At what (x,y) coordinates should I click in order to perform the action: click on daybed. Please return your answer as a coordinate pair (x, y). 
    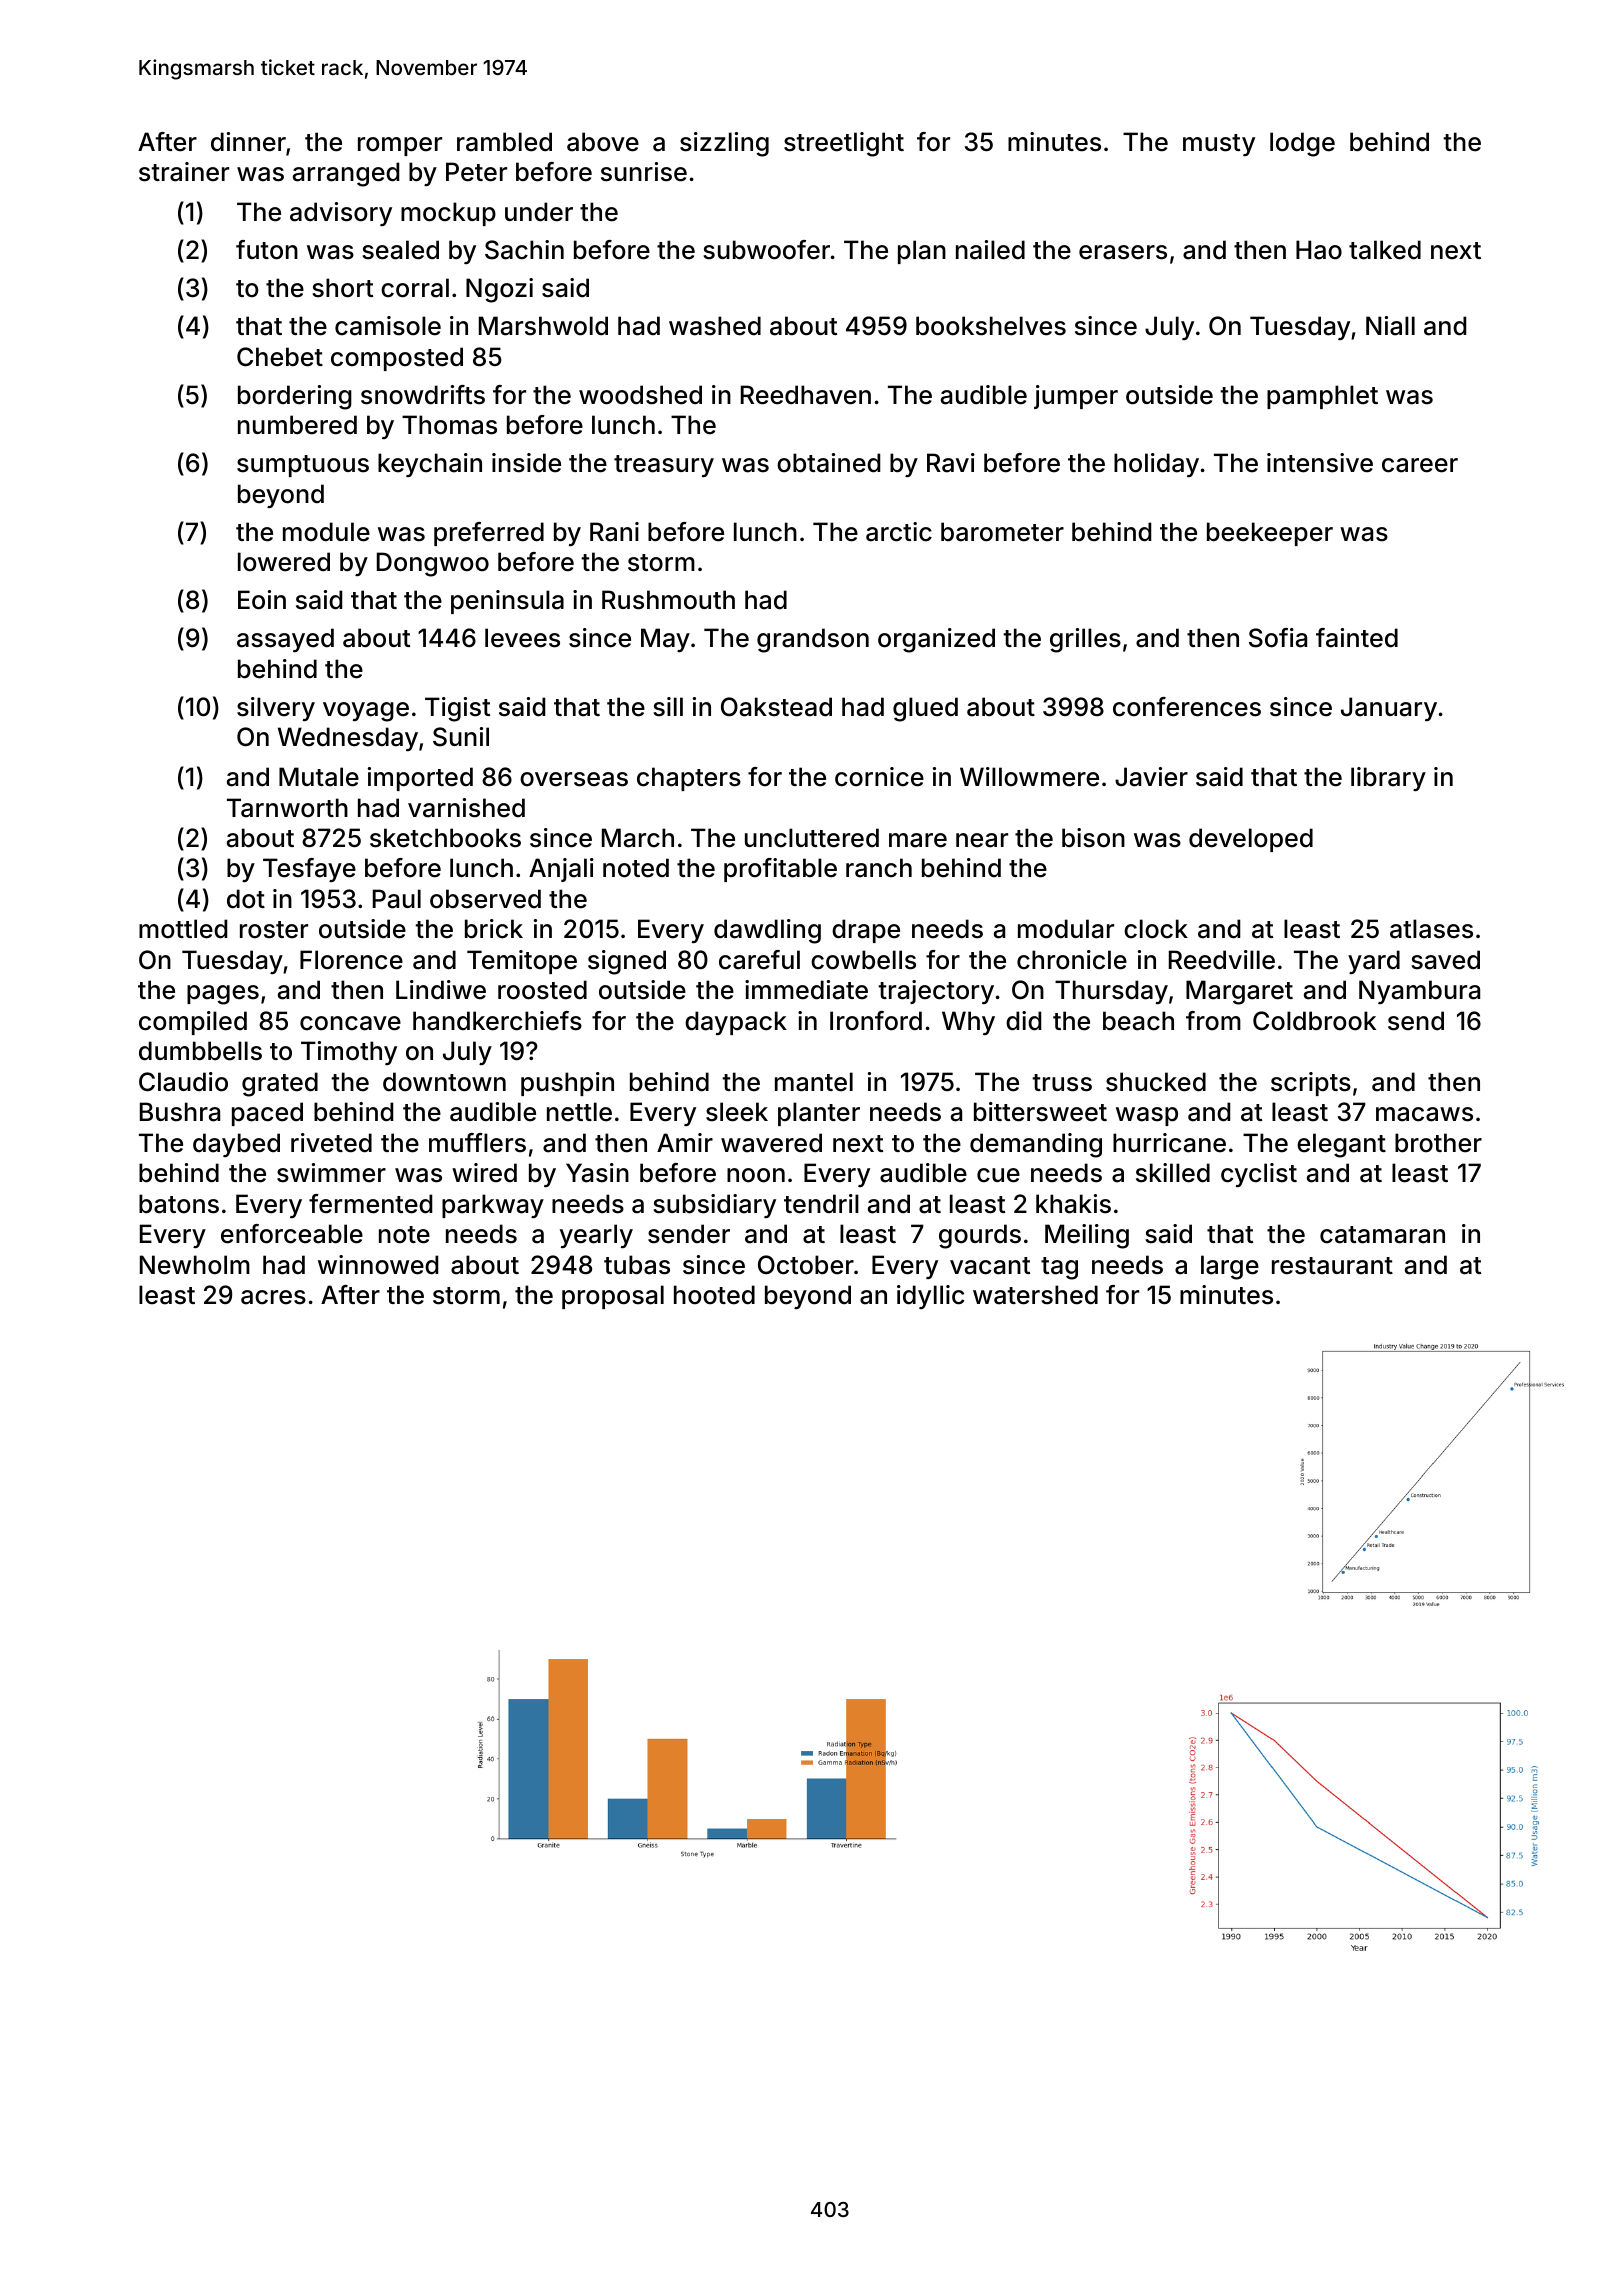
    Looking at the image, I should click on (236, 1145).
